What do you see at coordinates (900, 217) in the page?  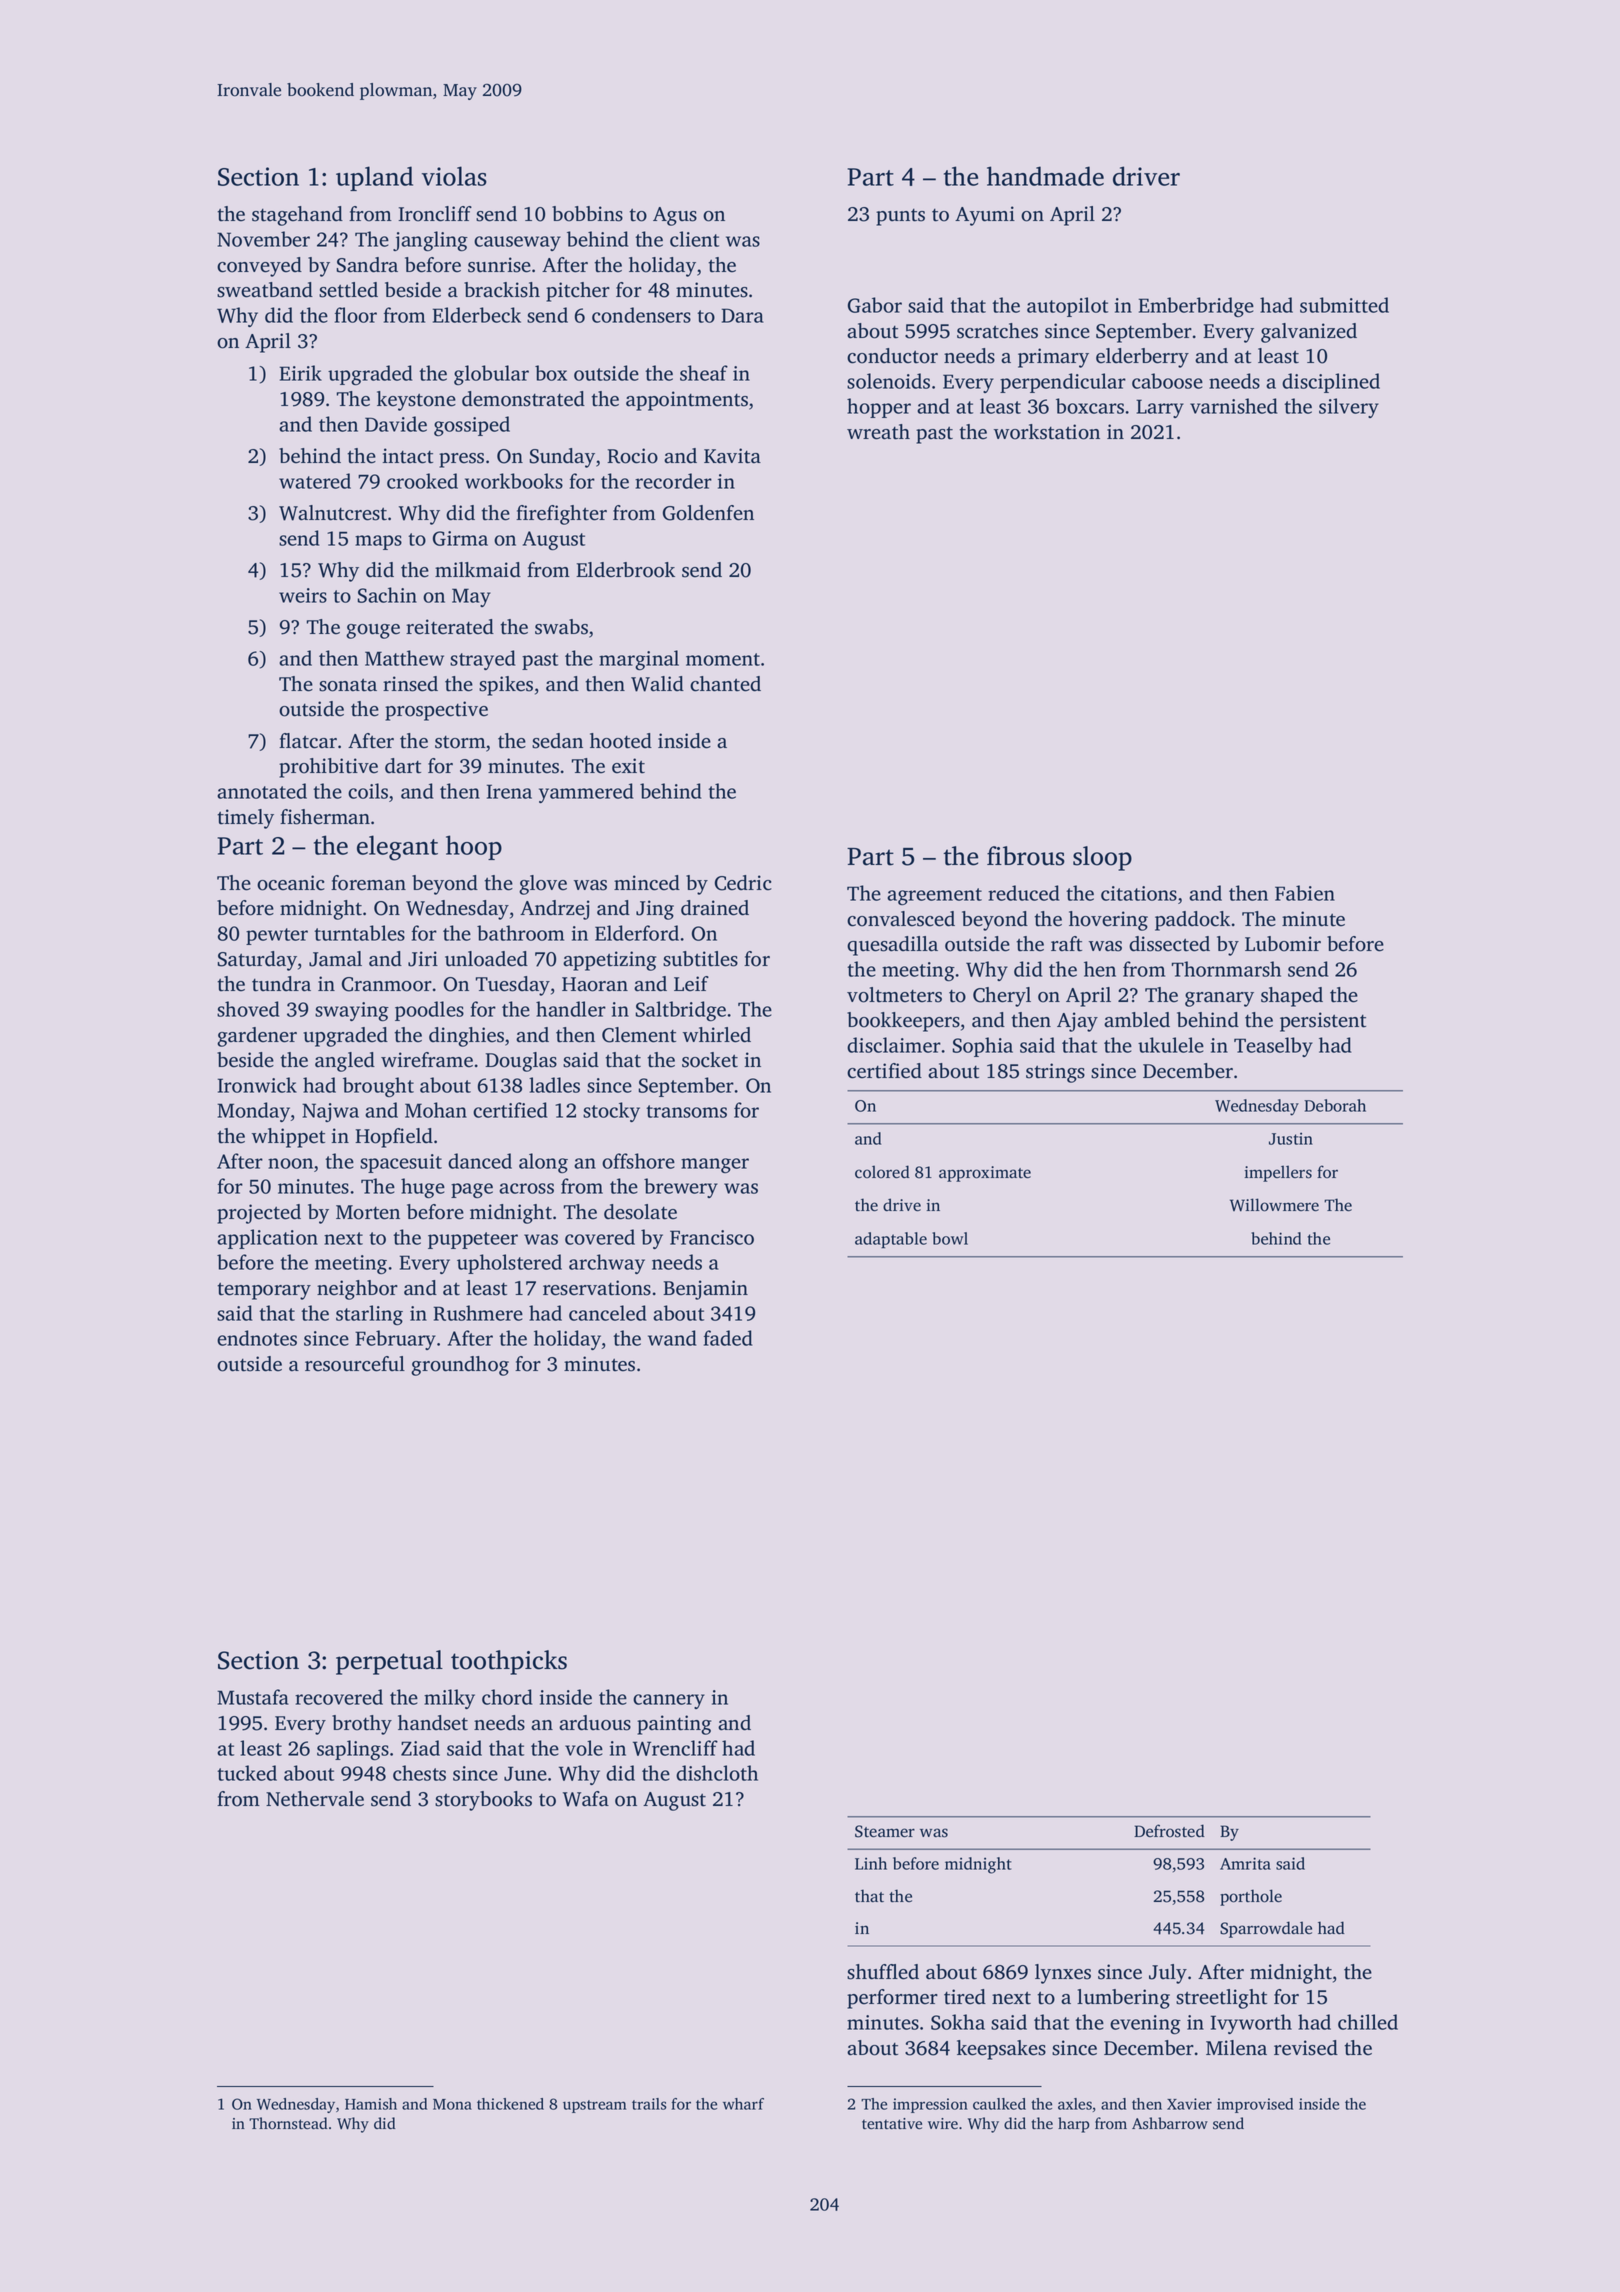 I see `punts` at bounding box center [900, 217].
